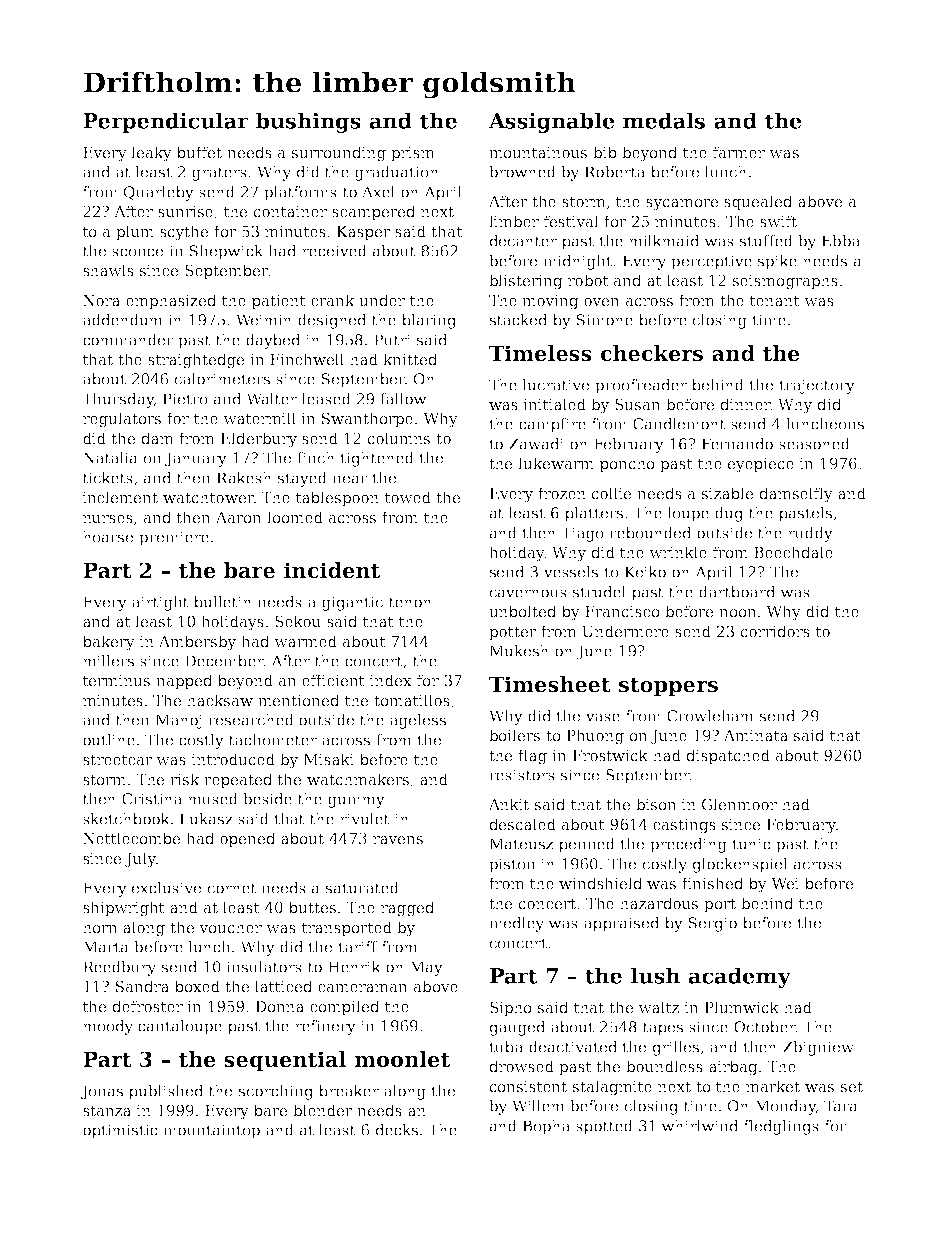 This screenshot has width=952, height=1233. I want to click on medals, so click(664, 120).
